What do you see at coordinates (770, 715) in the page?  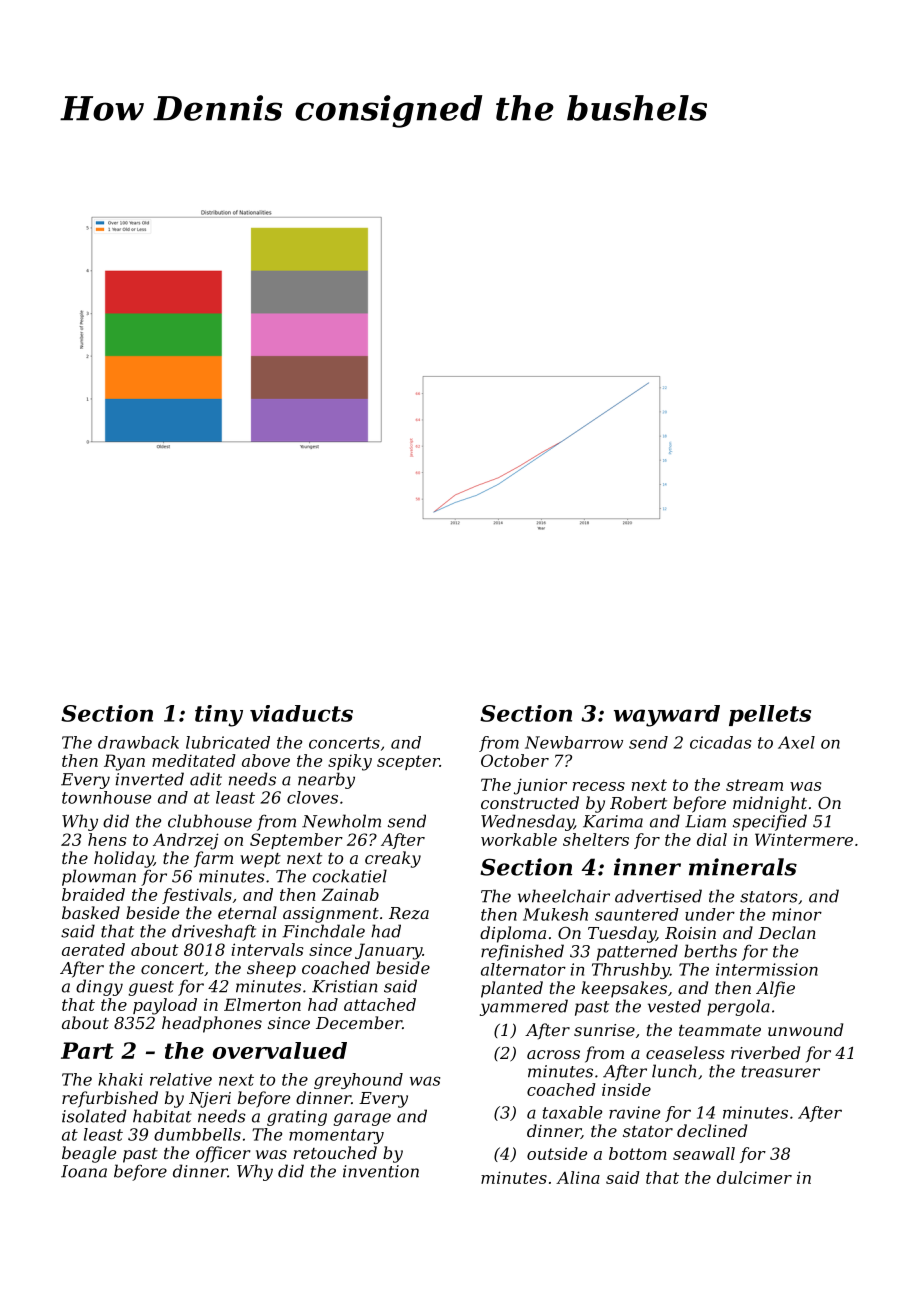 I see `pellets` at bounding box center [770, 715].
